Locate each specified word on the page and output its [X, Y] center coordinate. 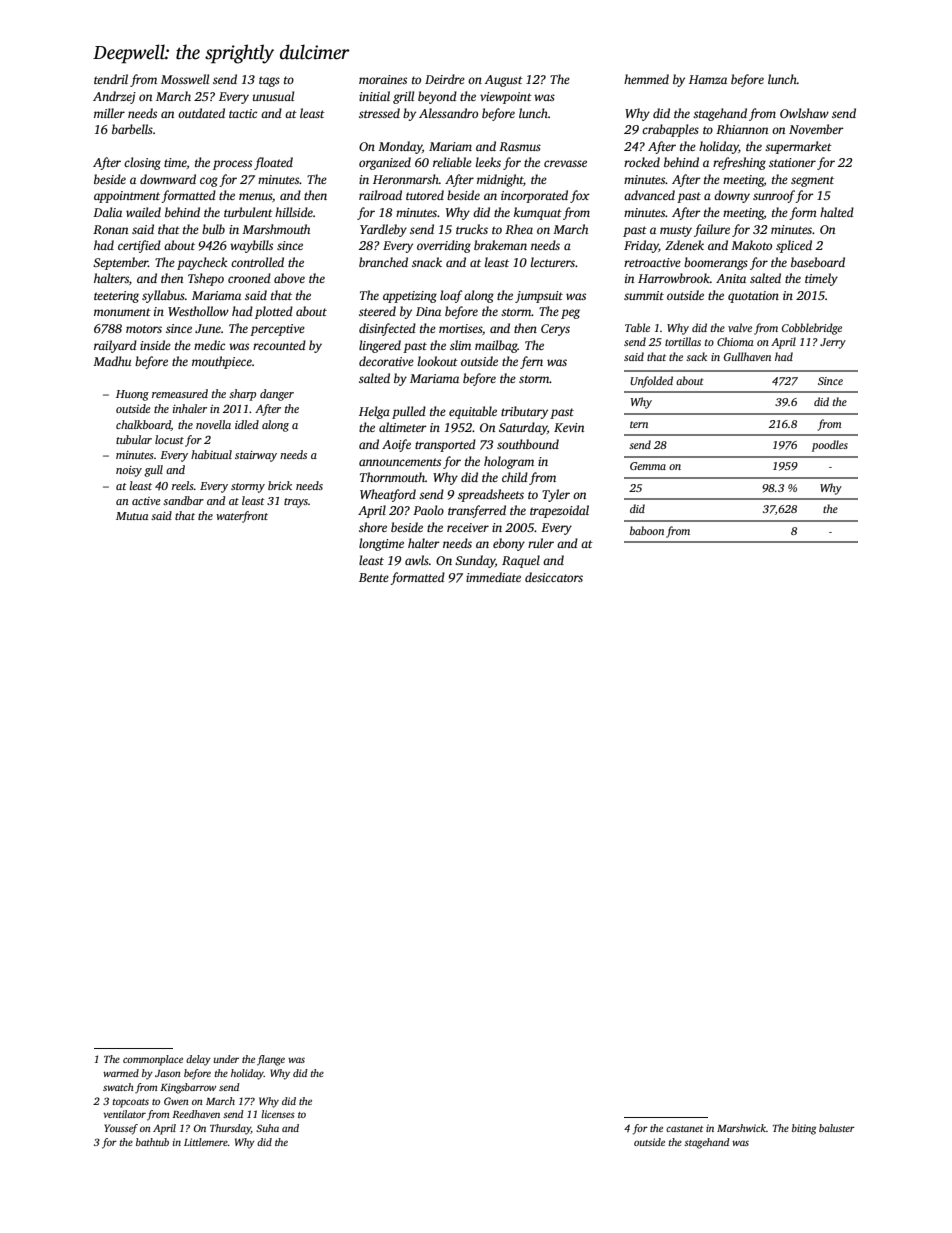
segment [812, 181]
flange [271, 1060]
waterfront [242, 517]
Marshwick [741, 1128]
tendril [111, 79]
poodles [830, 446]
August [504, 81]
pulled [409, 412]
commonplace [153, 1060]
